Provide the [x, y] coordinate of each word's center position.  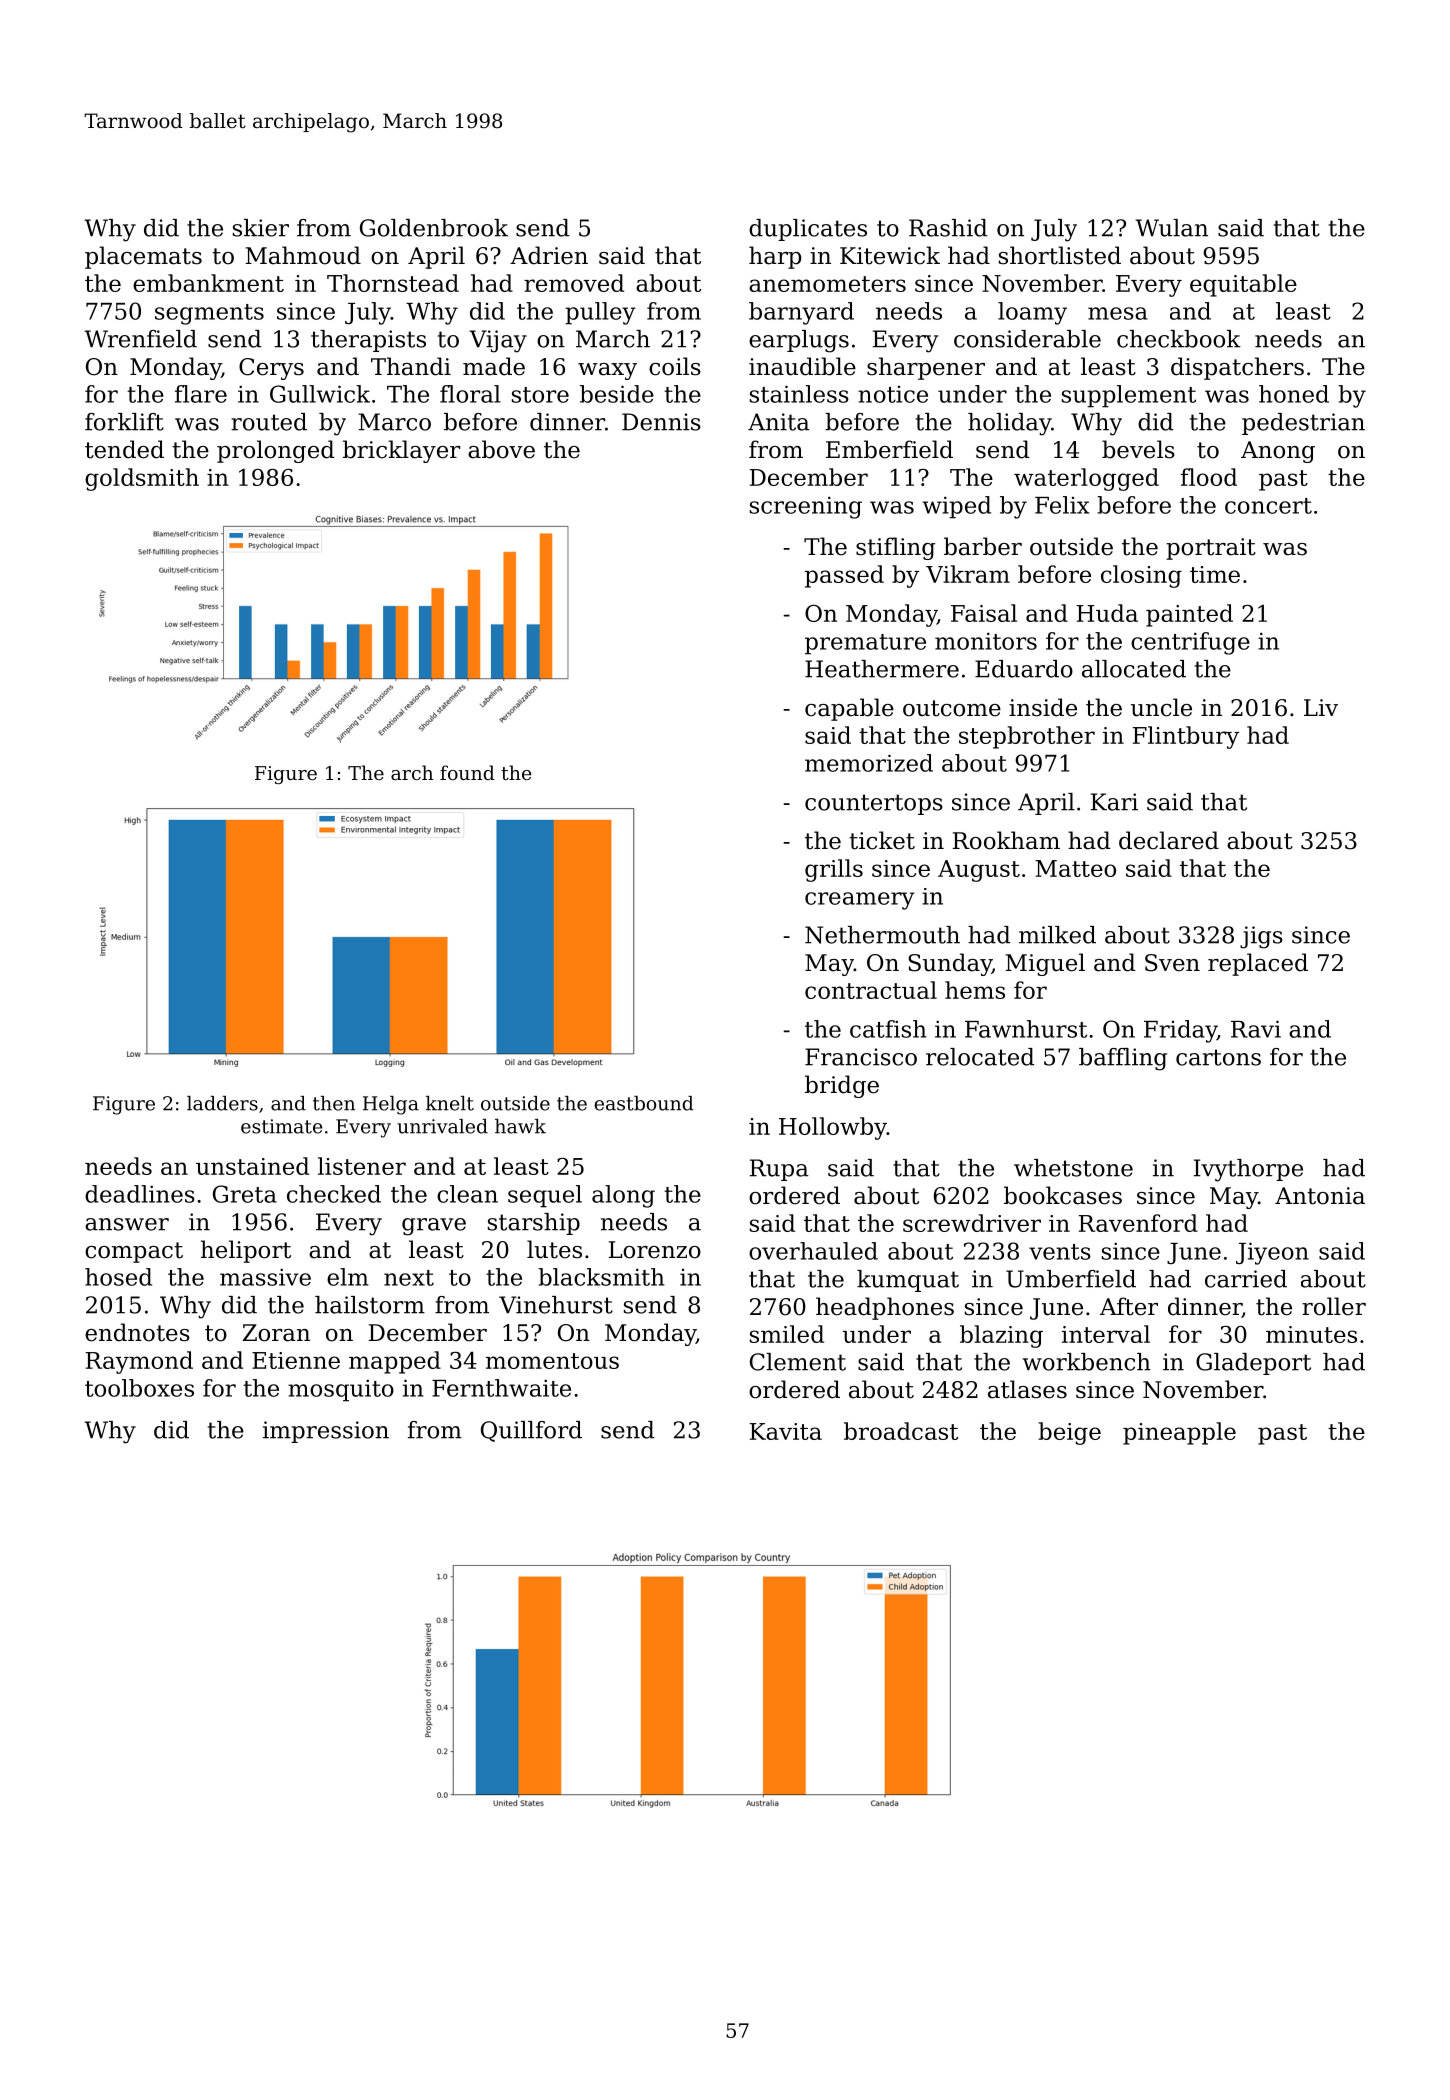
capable [849, 709]
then [334, 1103]
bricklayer [401, 451]
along [623, 1196]
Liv [1321, 707]
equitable [1243, 285]
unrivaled [442, 1126]
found [467, 772]
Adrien [549, 255]
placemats [143, 257]
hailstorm [370, 1305]
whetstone [1073, 1168]
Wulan [1171, 228]
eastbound [644, 1103]
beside [617, 394]
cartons [1218, 1057]
